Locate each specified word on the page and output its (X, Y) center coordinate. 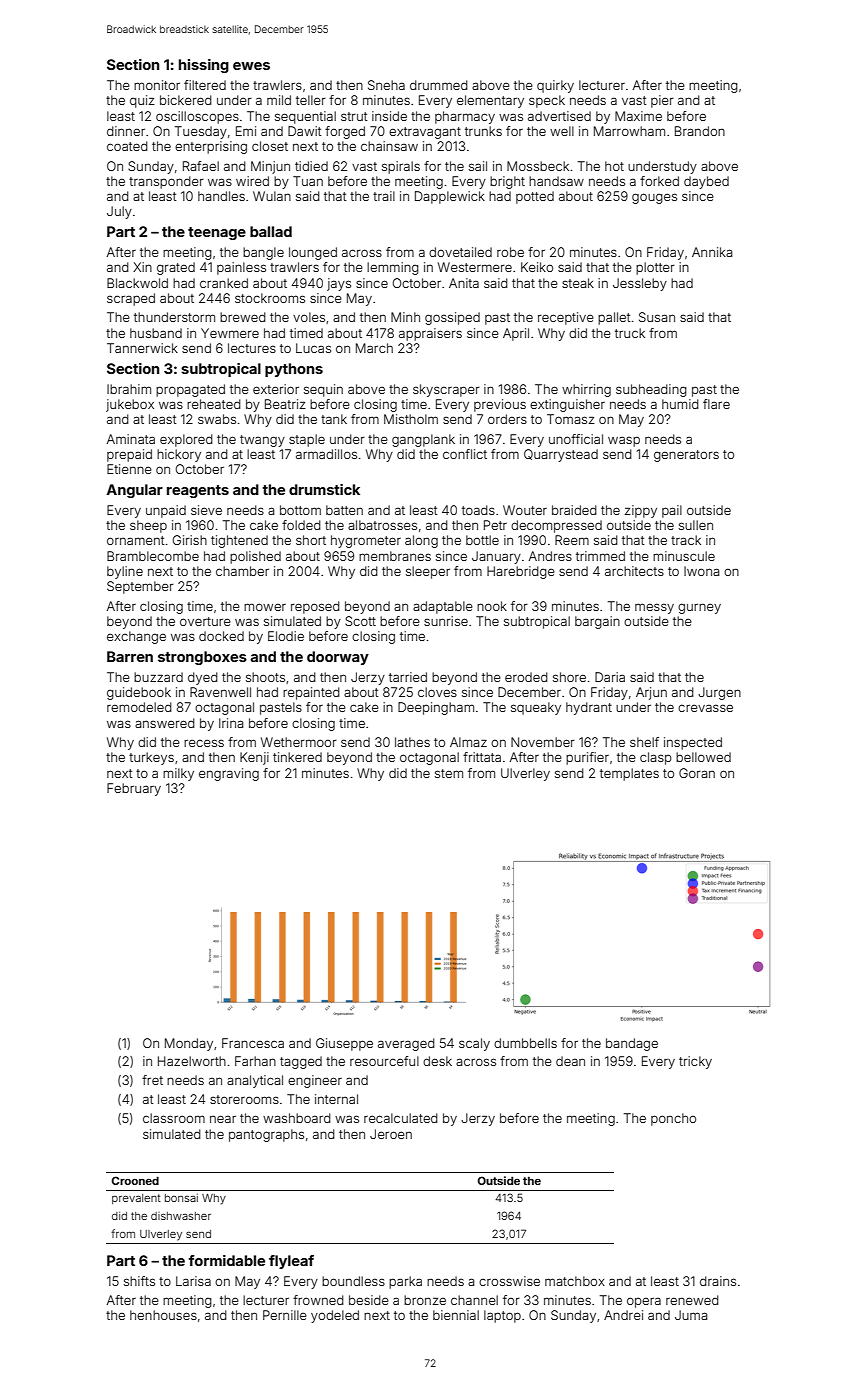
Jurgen (719, 693)
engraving (229, 774)
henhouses (163, 1315)
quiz (142, 101)
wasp (624, 441)
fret (152, 1080)
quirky (555, 86)
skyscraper (446, 390)
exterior (276, 389)
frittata (482, 757)
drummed (439, 85)
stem (449, 773)
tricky (695, 1062)
